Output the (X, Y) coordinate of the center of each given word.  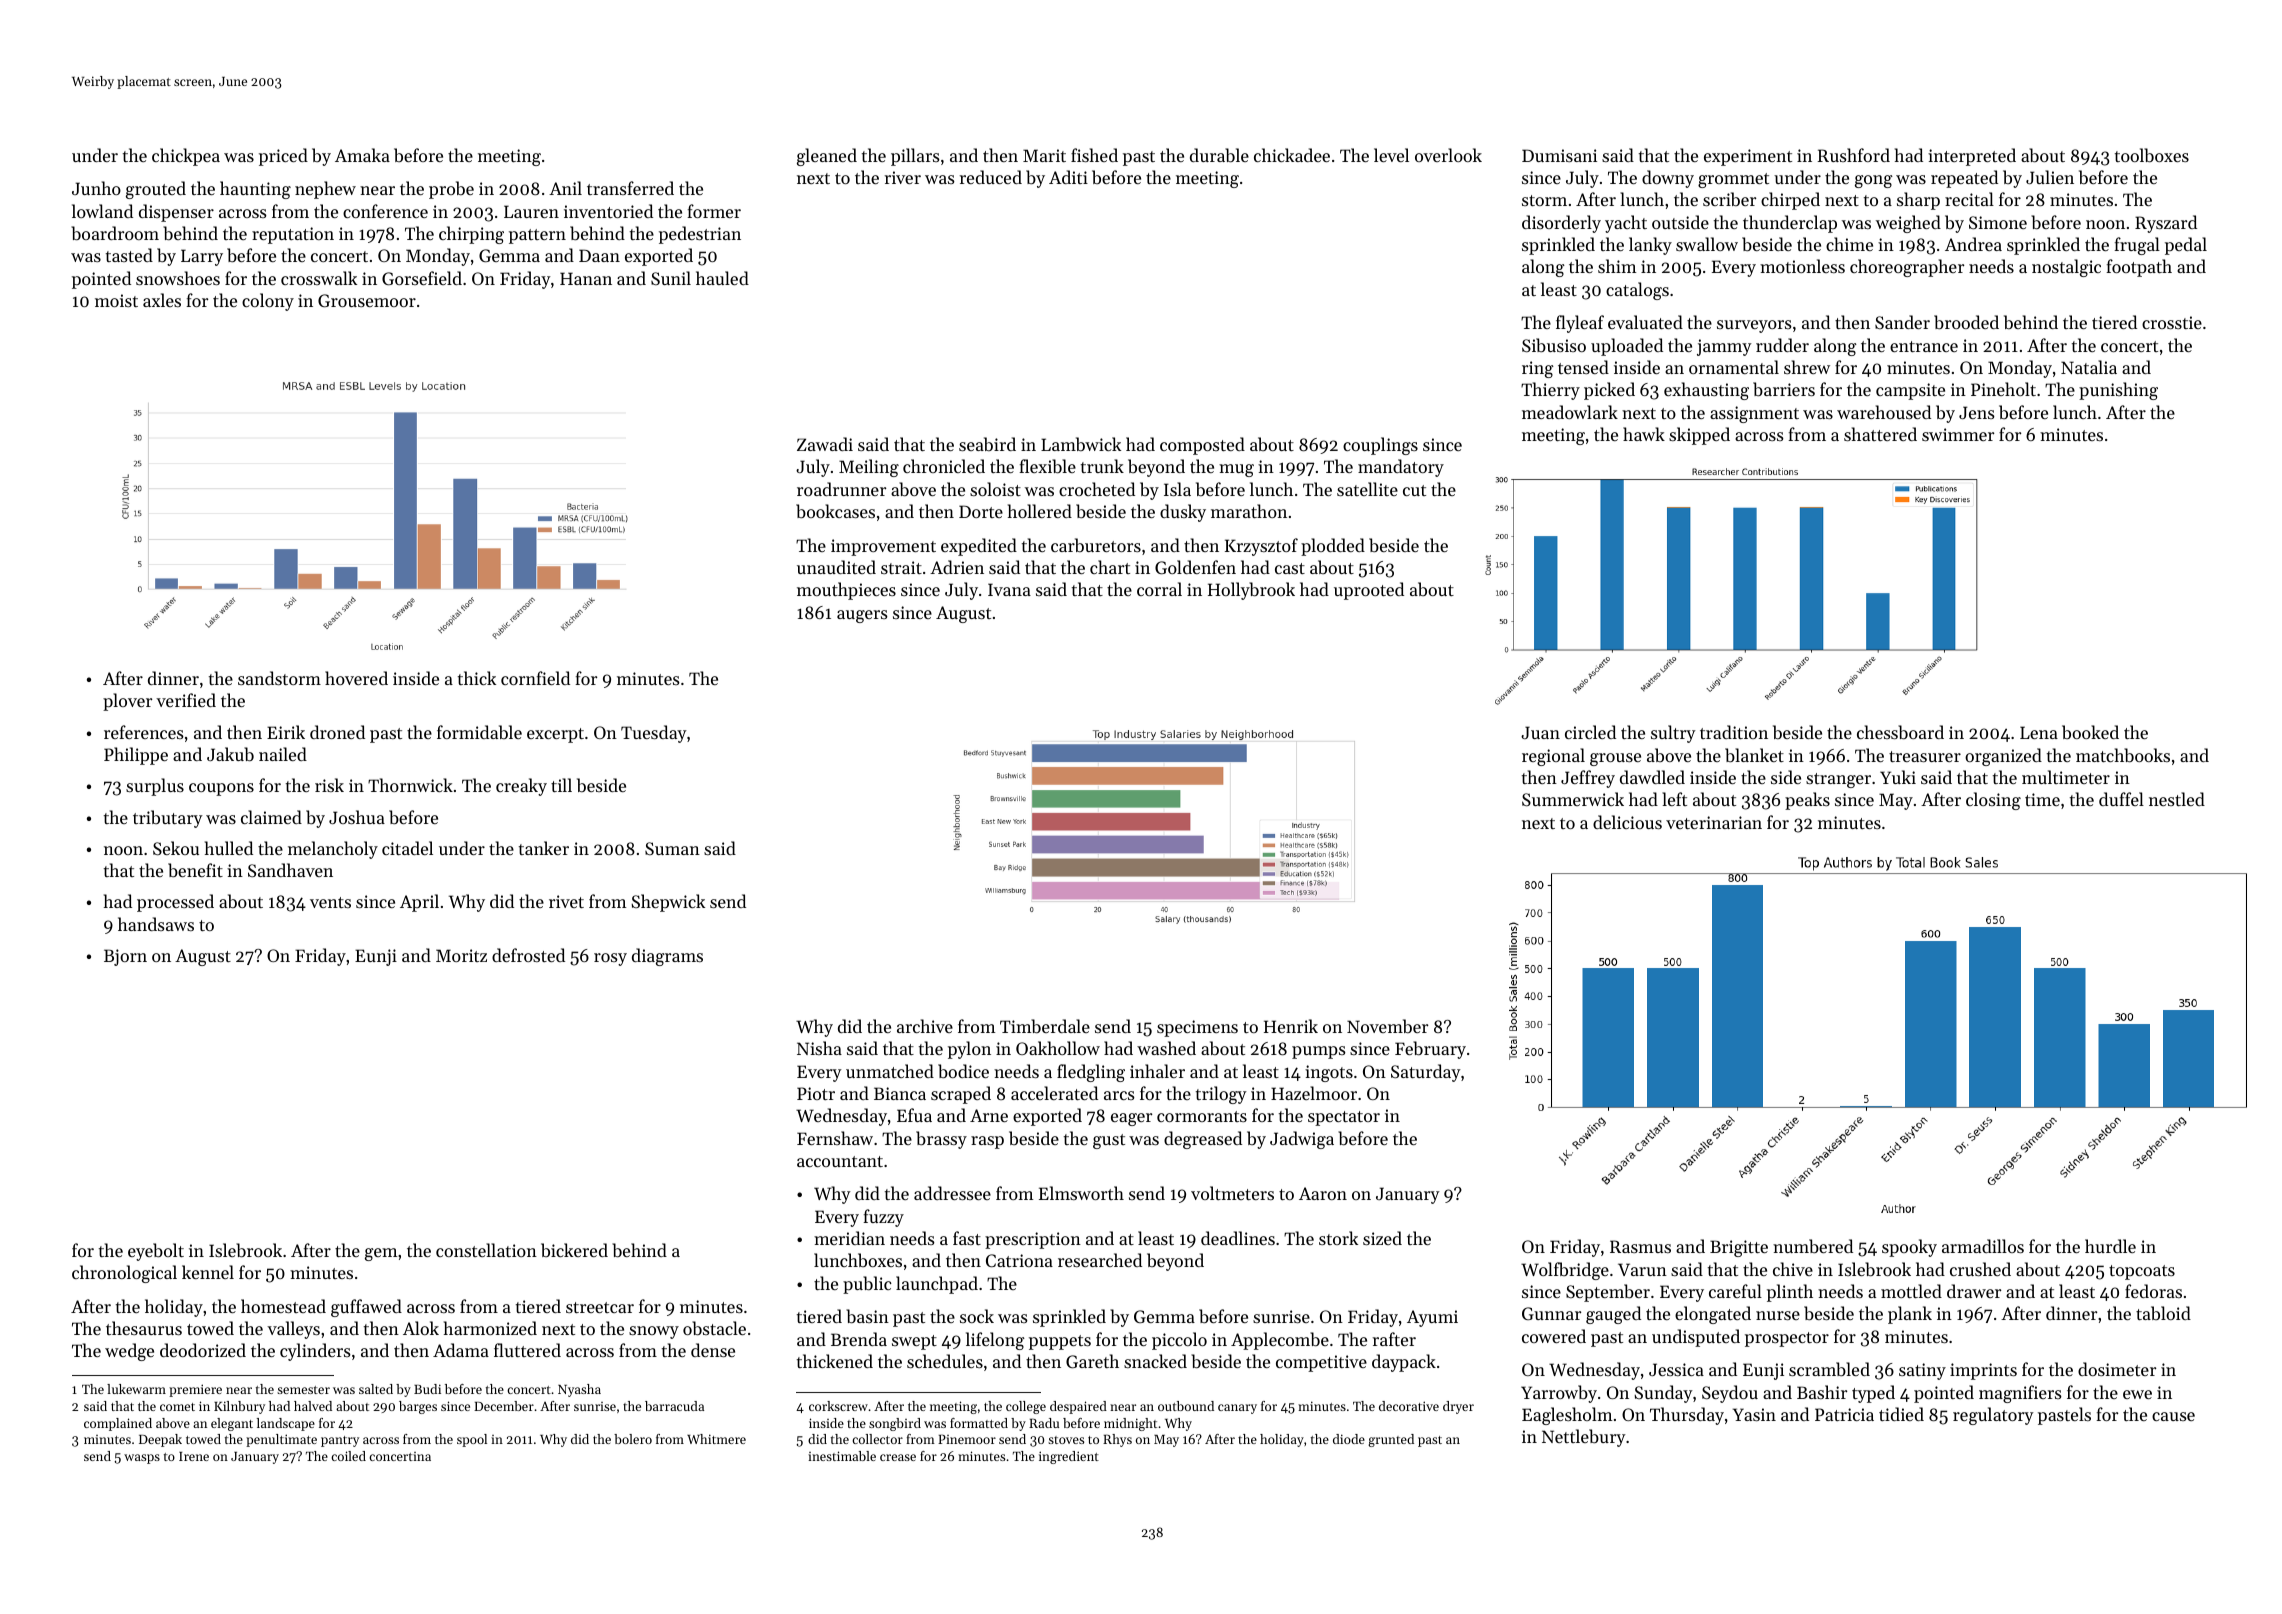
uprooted (1369, 591)
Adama (461, 1350)
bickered (574, 1250)
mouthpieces (846, 591)
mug (1236, 470)
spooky (1909, 1248)
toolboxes (2152, 155)
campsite (1910, 391)
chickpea (186, 157)
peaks (1807, 801)
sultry (1673, 734)
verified (186, 700)
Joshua (357, 817)
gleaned (827, 157)
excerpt (555, 735)
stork (1338, 1238)
